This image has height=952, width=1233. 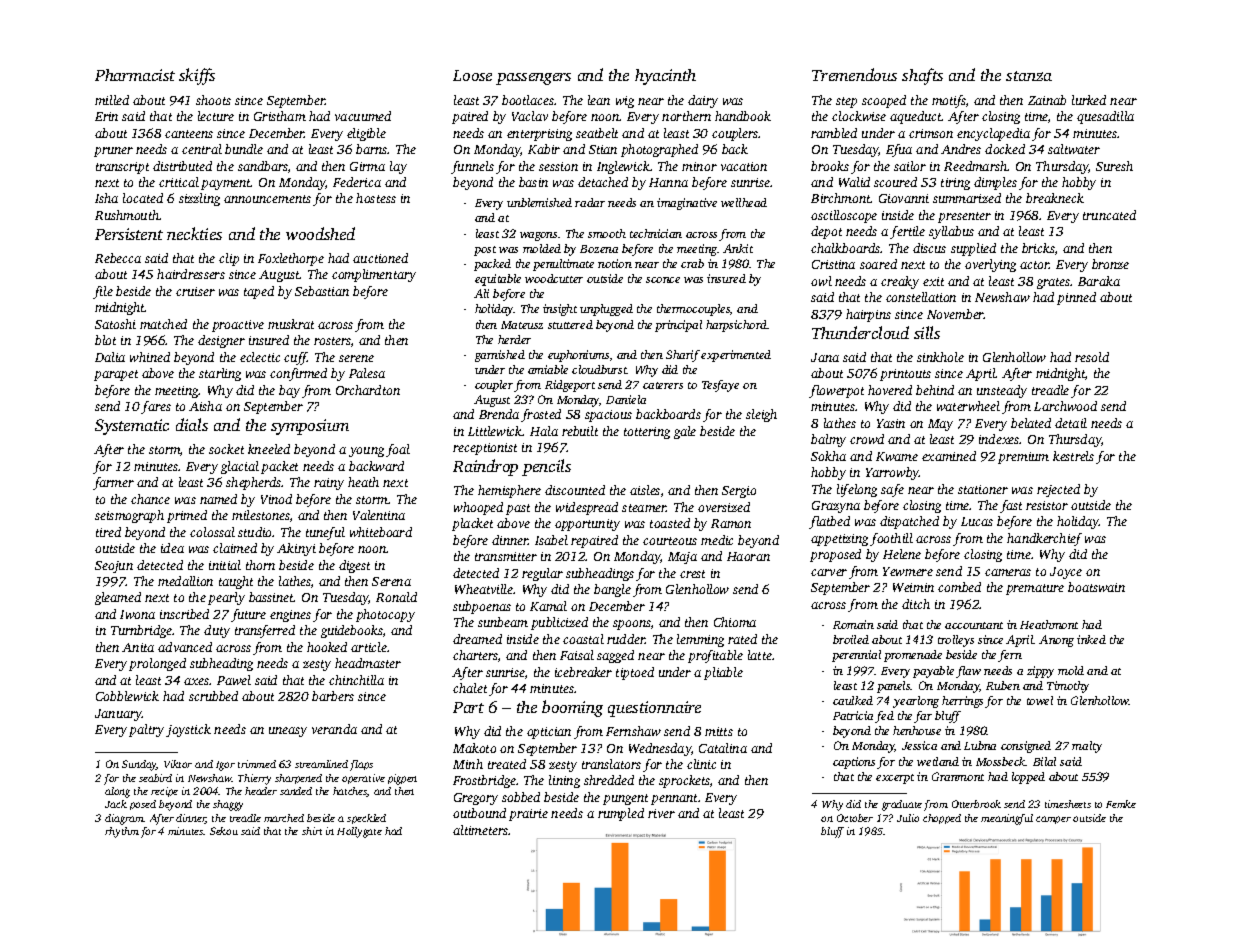 I want to click on Viktor, so click(x=178, y=764).
